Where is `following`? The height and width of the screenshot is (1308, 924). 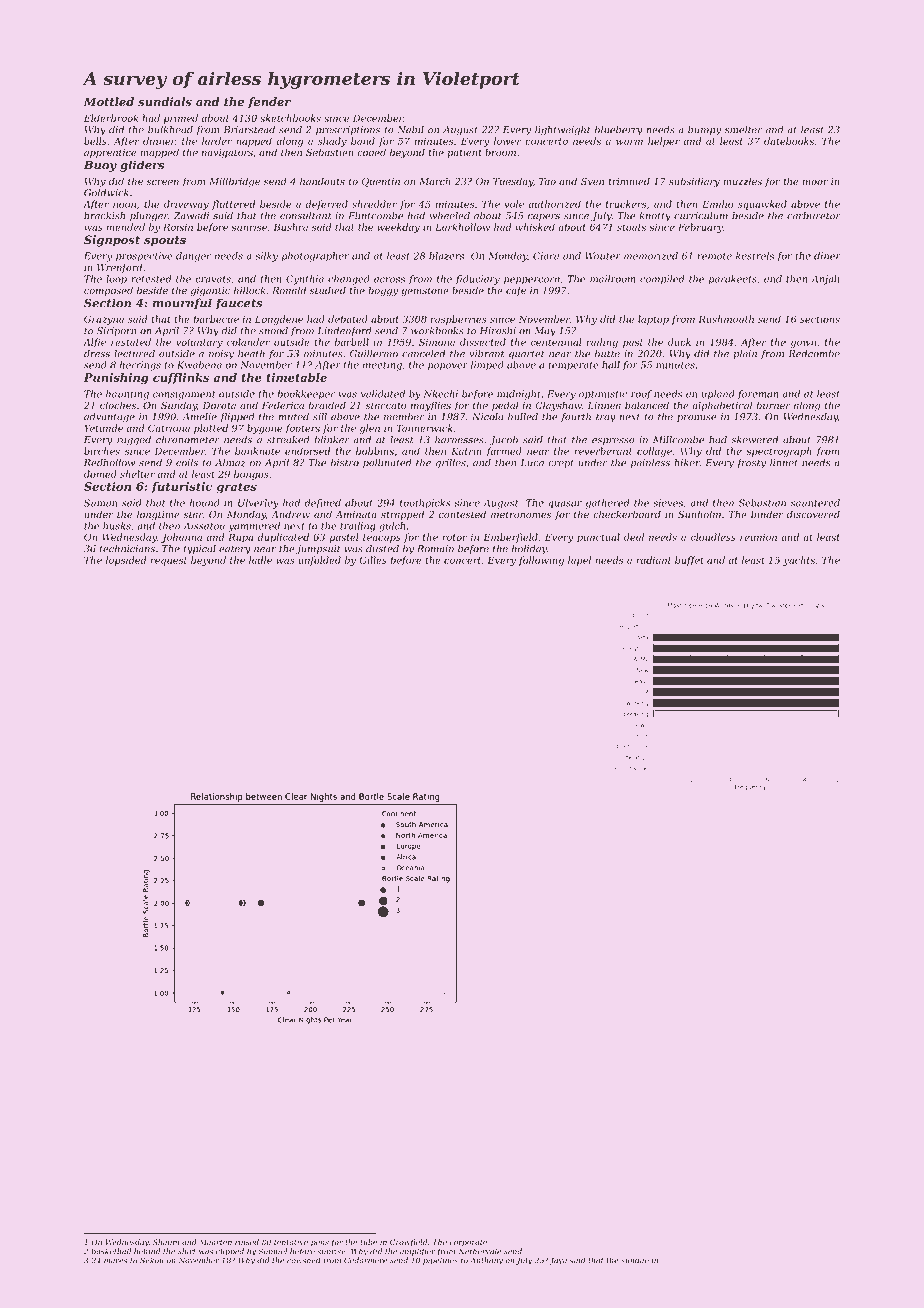 following is located at coordinates (541, 561).
